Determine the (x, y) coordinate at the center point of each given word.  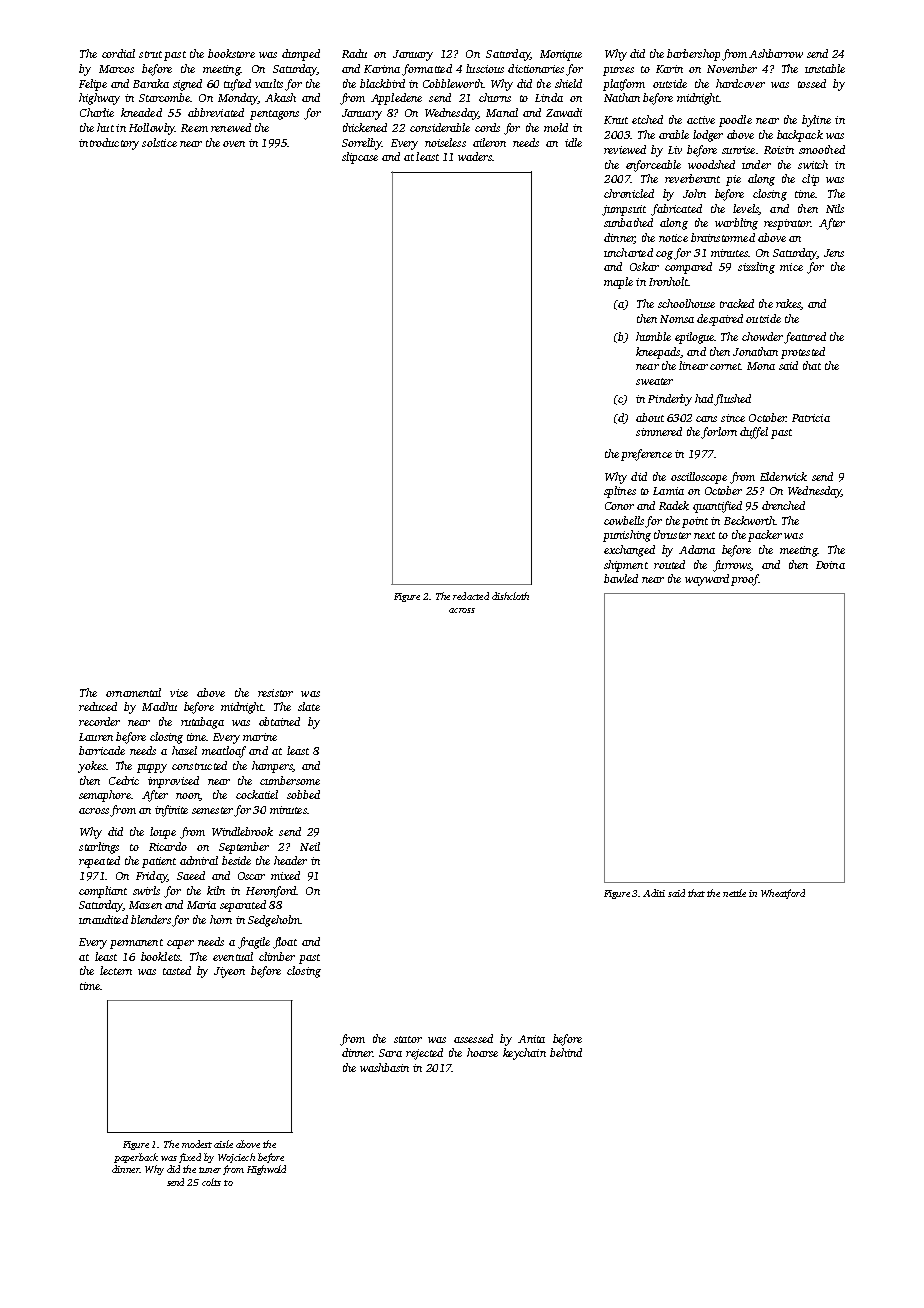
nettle (734, 893)
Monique (561, 55)
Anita (531, 1039)
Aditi (654, 893)
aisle (223, 1144)
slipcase (360, 158)
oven (234, 144)
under (756, 164)
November (732, 68)
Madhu (159, 706)
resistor (275, 693)
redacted (471, 596)
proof (745, 580)
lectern (116, 970)
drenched (783, 505)
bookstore (231, 53)
